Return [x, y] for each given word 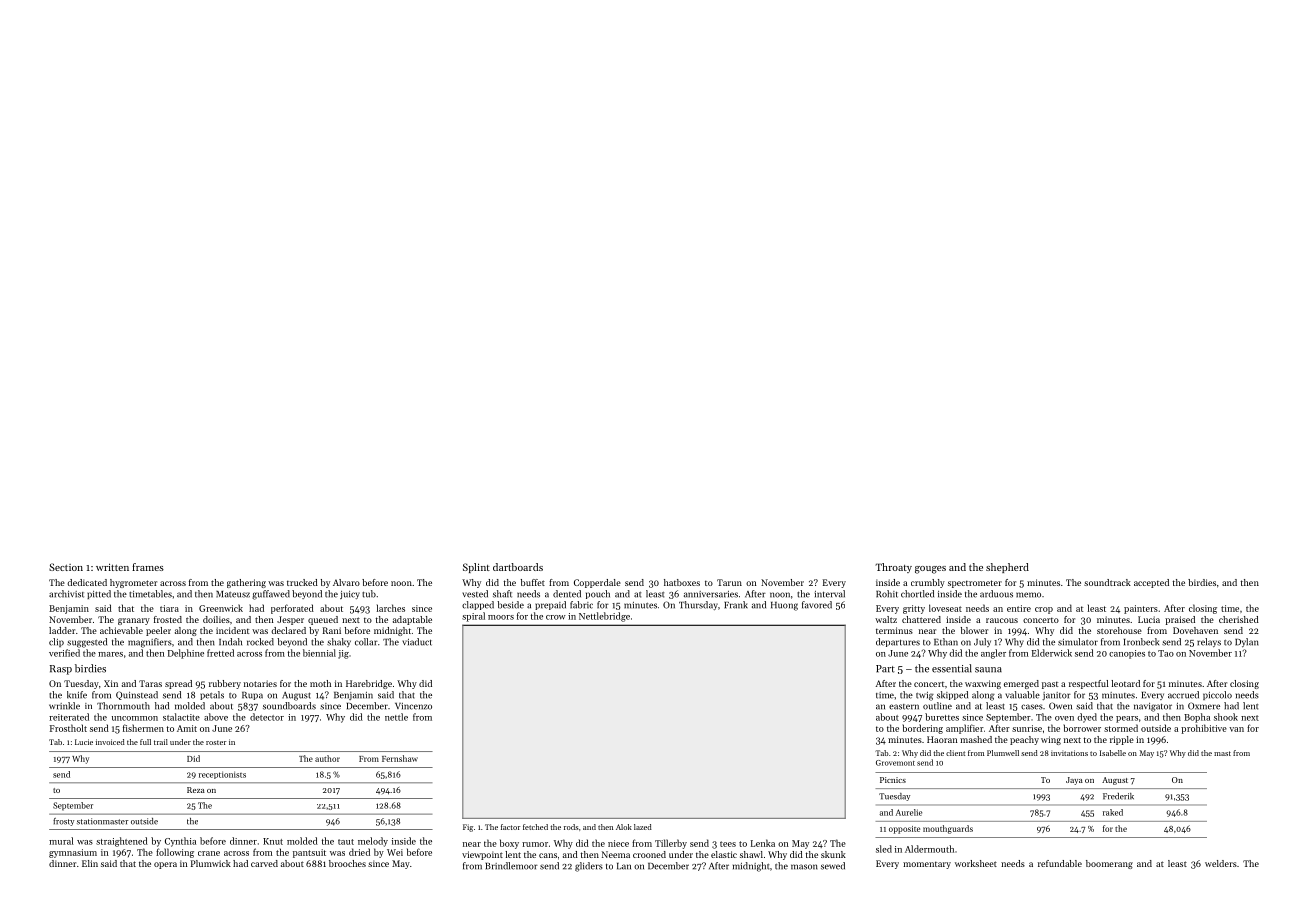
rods [571, 827]
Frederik [1118, 796]
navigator [1153, 707]
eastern [904, 707]
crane [209, 853]
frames [148, 567]
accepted [1151, 583]
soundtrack [1107, 582]
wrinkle [64, 706]
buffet [533, 582]
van [1236, 729]
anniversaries [711, 594]
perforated [292, 609]
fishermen [143, 728]
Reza [196, 790]
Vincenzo [413, 706]
